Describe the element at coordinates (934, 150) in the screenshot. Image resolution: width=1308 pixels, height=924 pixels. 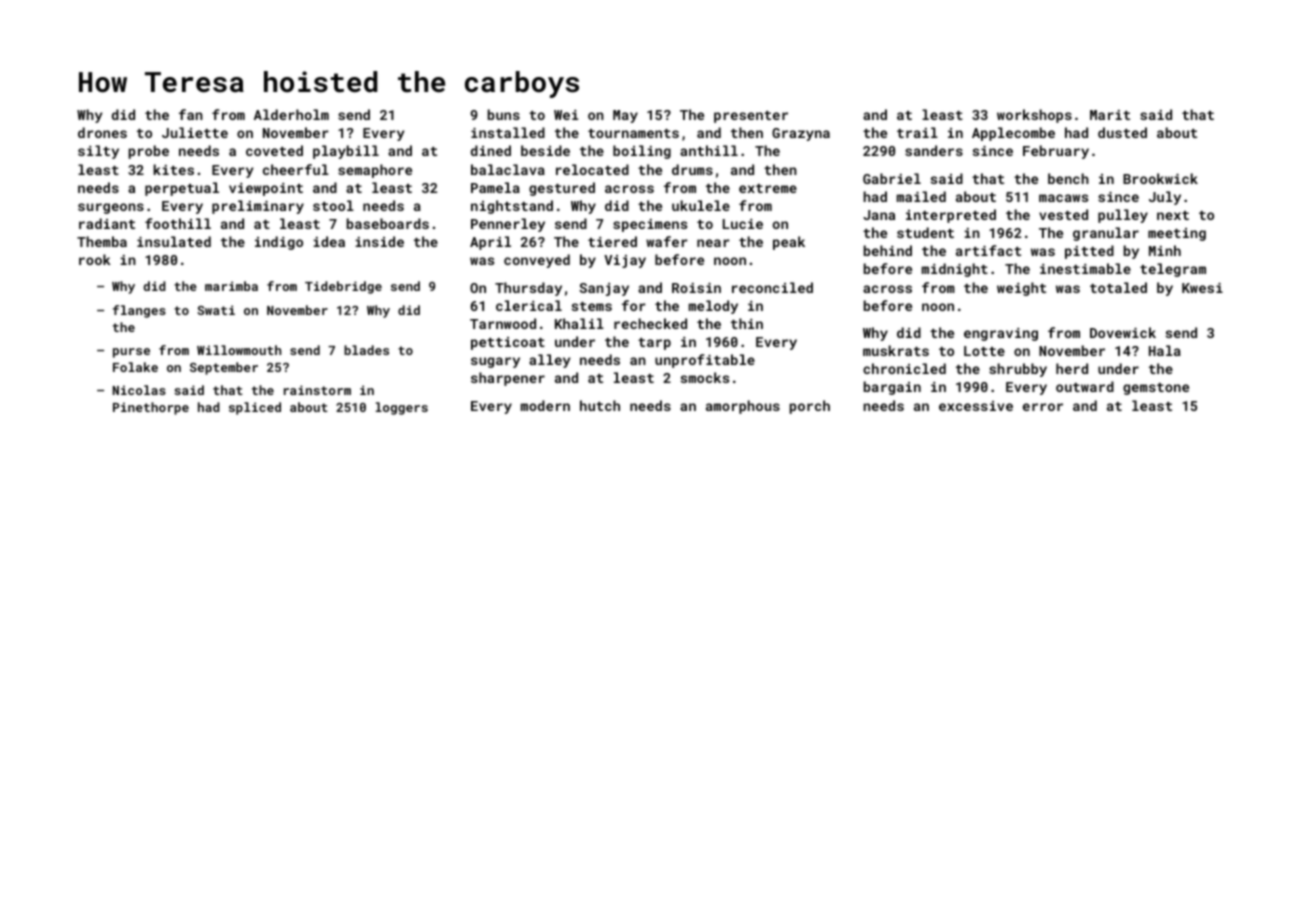
I see `sanders` at that location.
